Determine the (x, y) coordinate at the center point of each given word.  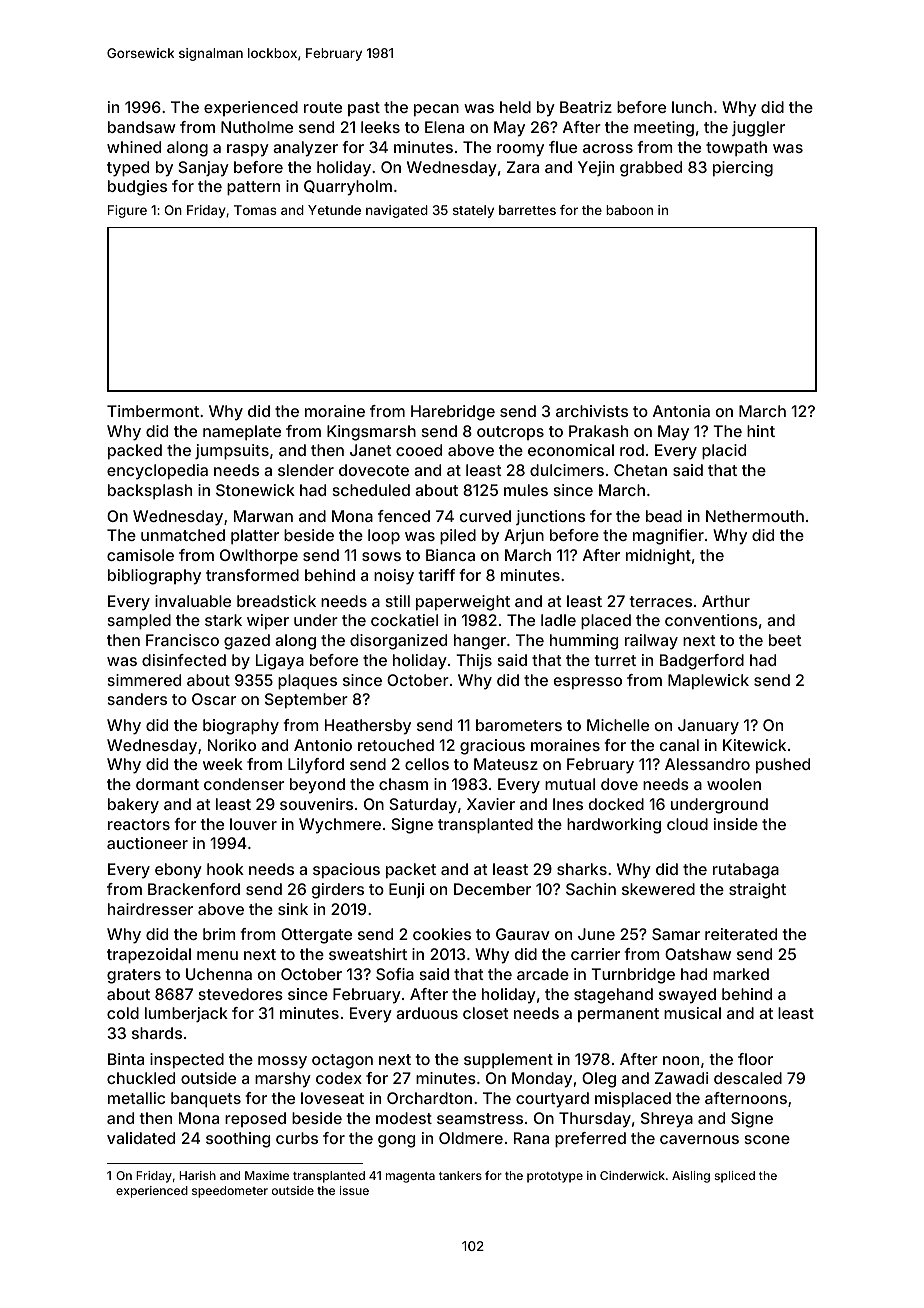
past (364, 109)
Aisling (691, 1177)
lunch (692, 107)
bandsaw (142, 127)
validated (141, 1138)
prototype (555, 1177)
